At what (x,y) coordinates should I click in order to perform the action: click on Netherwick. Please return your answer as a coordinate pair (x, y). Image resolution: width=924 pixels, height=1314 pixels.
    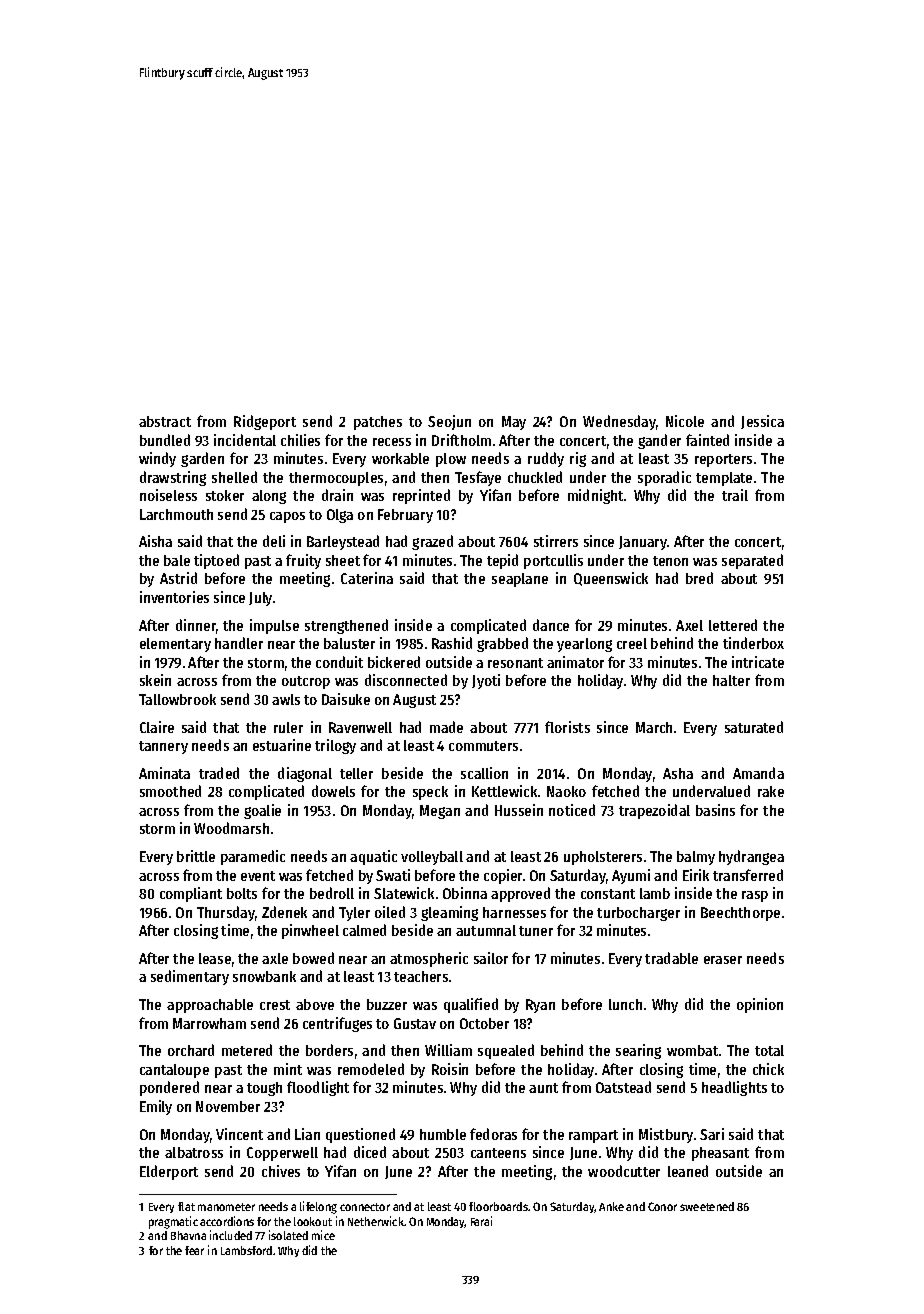
    Looking at the image, I should click on (376, 1221).
